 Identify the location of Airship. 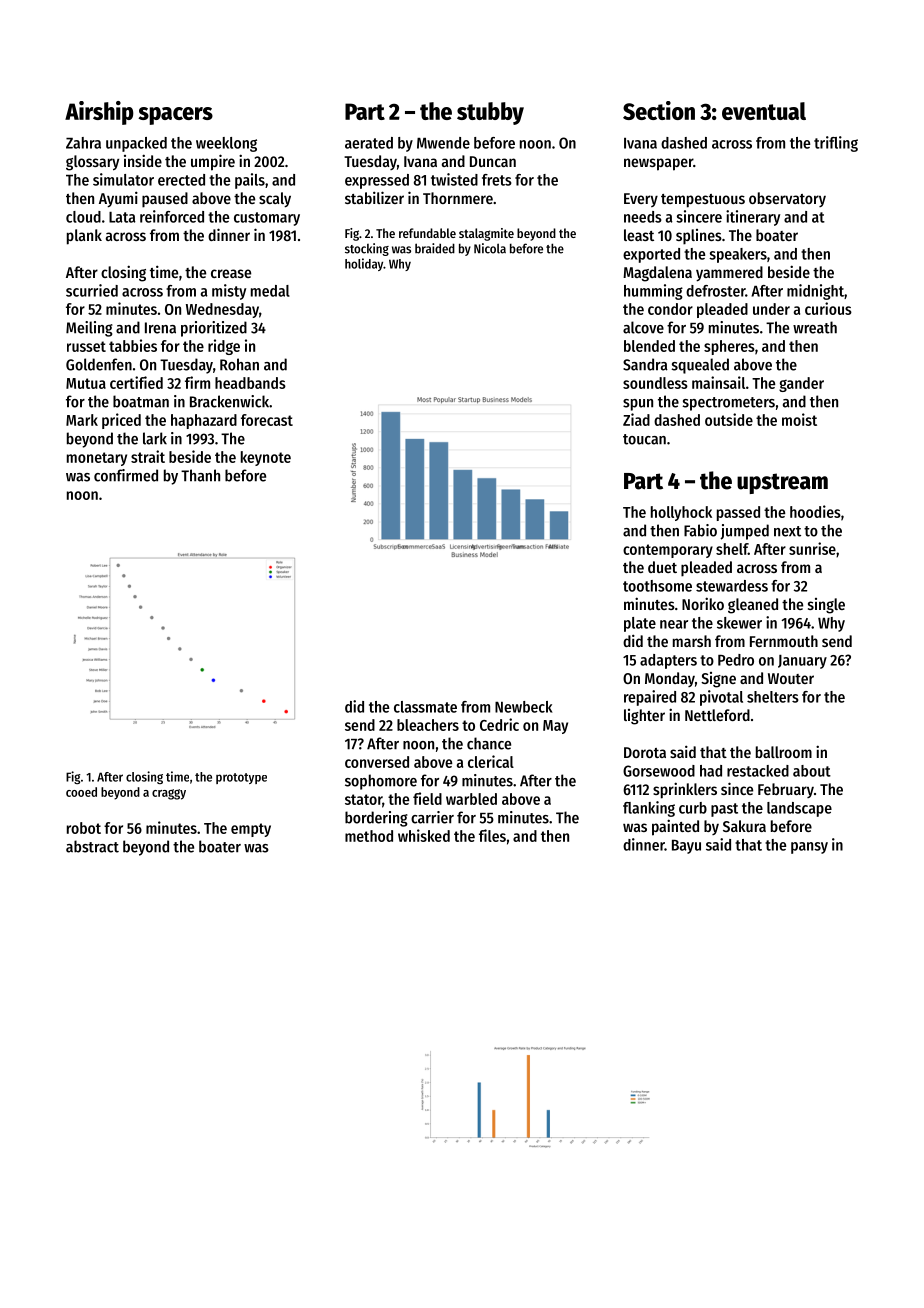
(99, 113).
